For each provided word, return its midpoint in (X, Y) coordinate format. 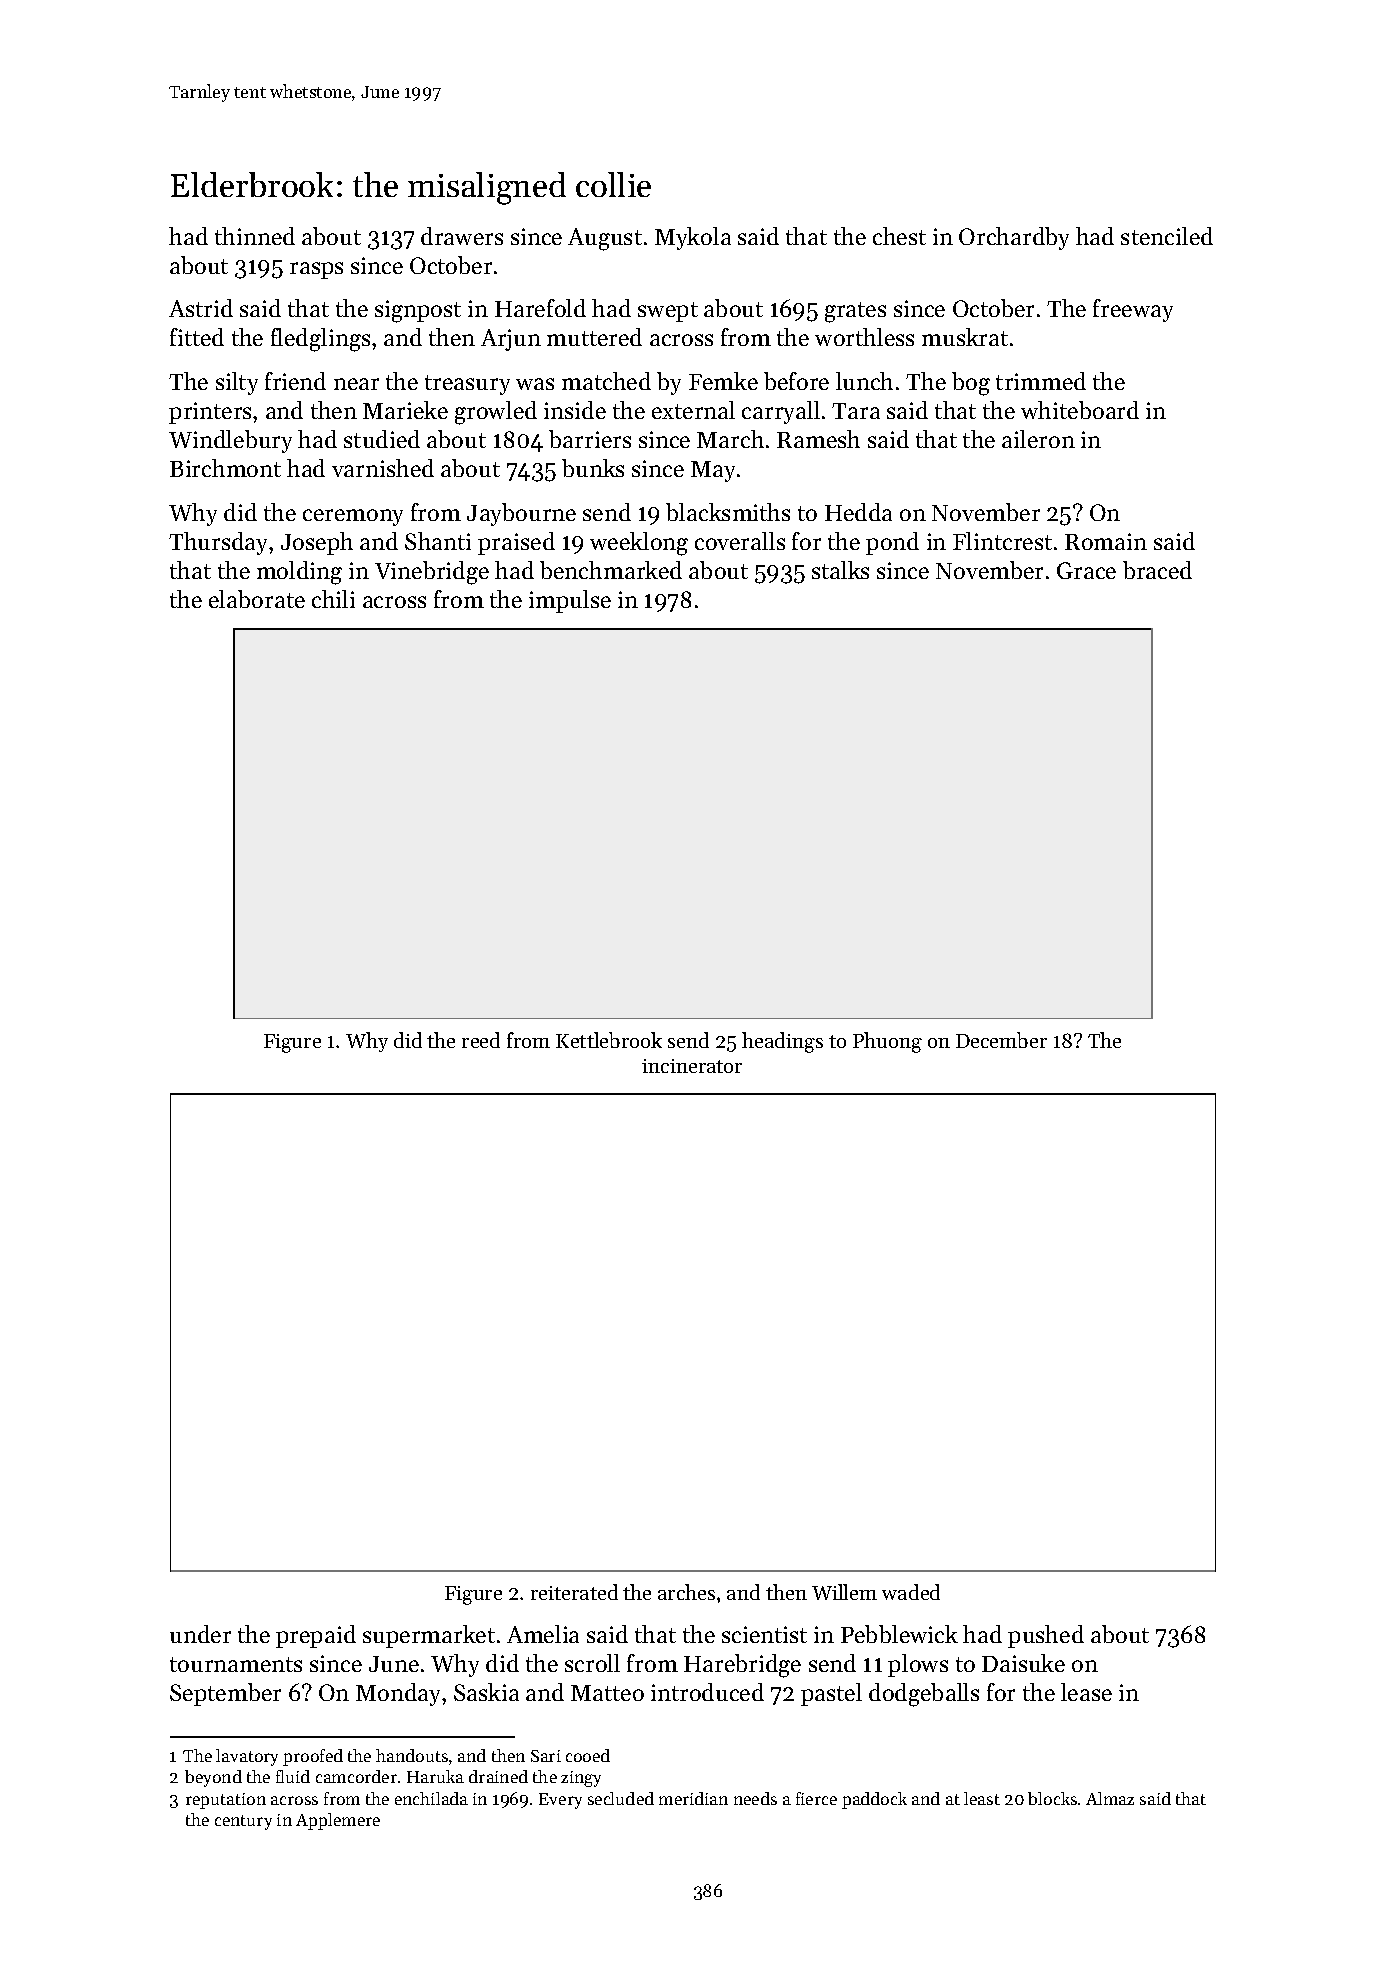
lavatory (247, 1757)
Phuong (887, 1042)
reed (481, 1040)
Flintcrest (1002, 541)
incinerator (692, 1066)
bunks (593, 468)
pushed (1046, 1636)
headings (782, 1042)
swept (668, 312)
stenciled (1167, 236)
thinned (255, 236)
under (200, 1634)
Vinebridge (432, 573)
